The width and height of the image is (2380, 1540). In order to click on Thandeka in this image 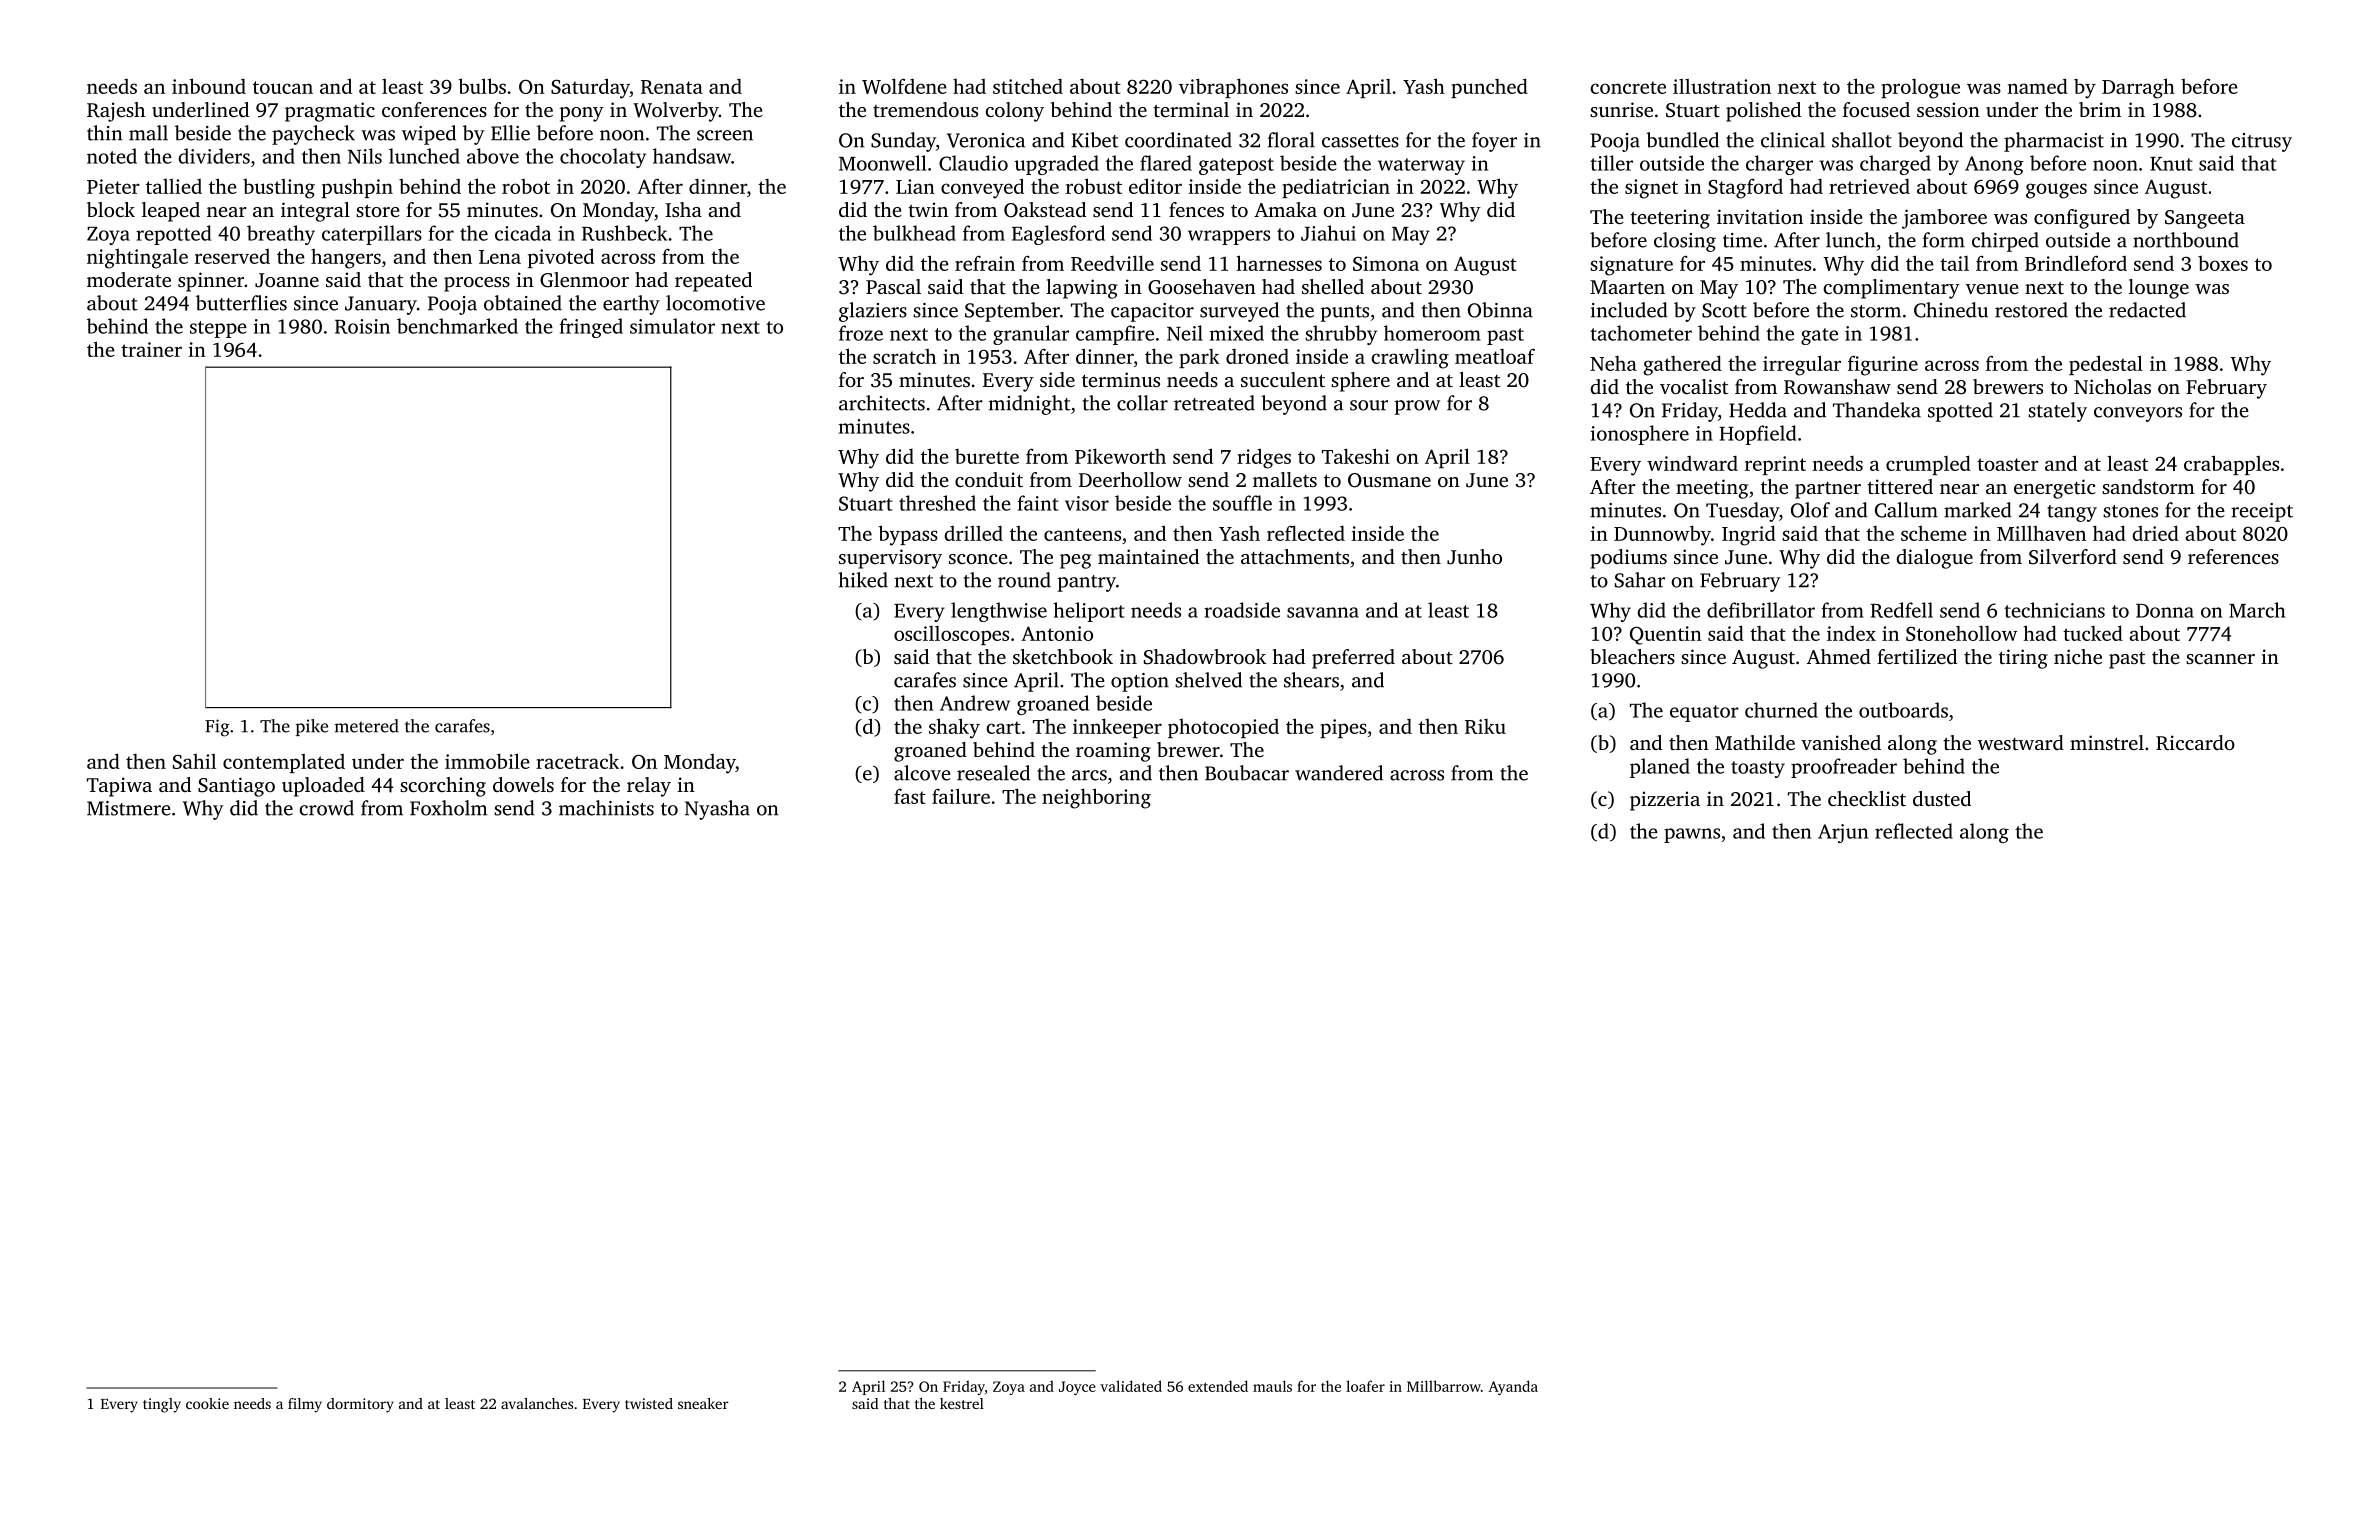, I will do `click(1877, 410)`.
